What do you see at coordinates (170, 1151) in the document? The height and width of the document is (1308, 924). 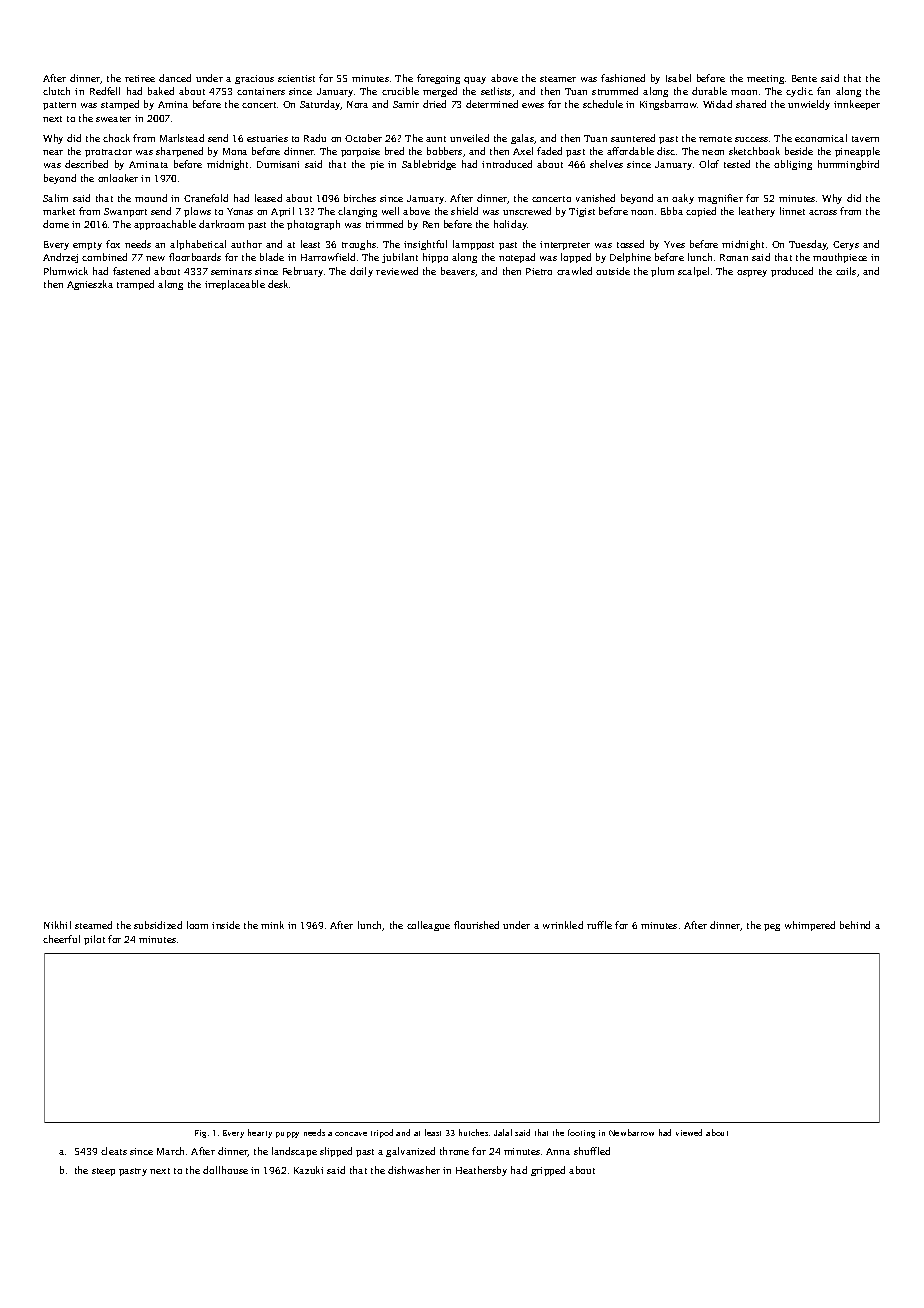 I see `March` at bounding box center [170, 1151].
